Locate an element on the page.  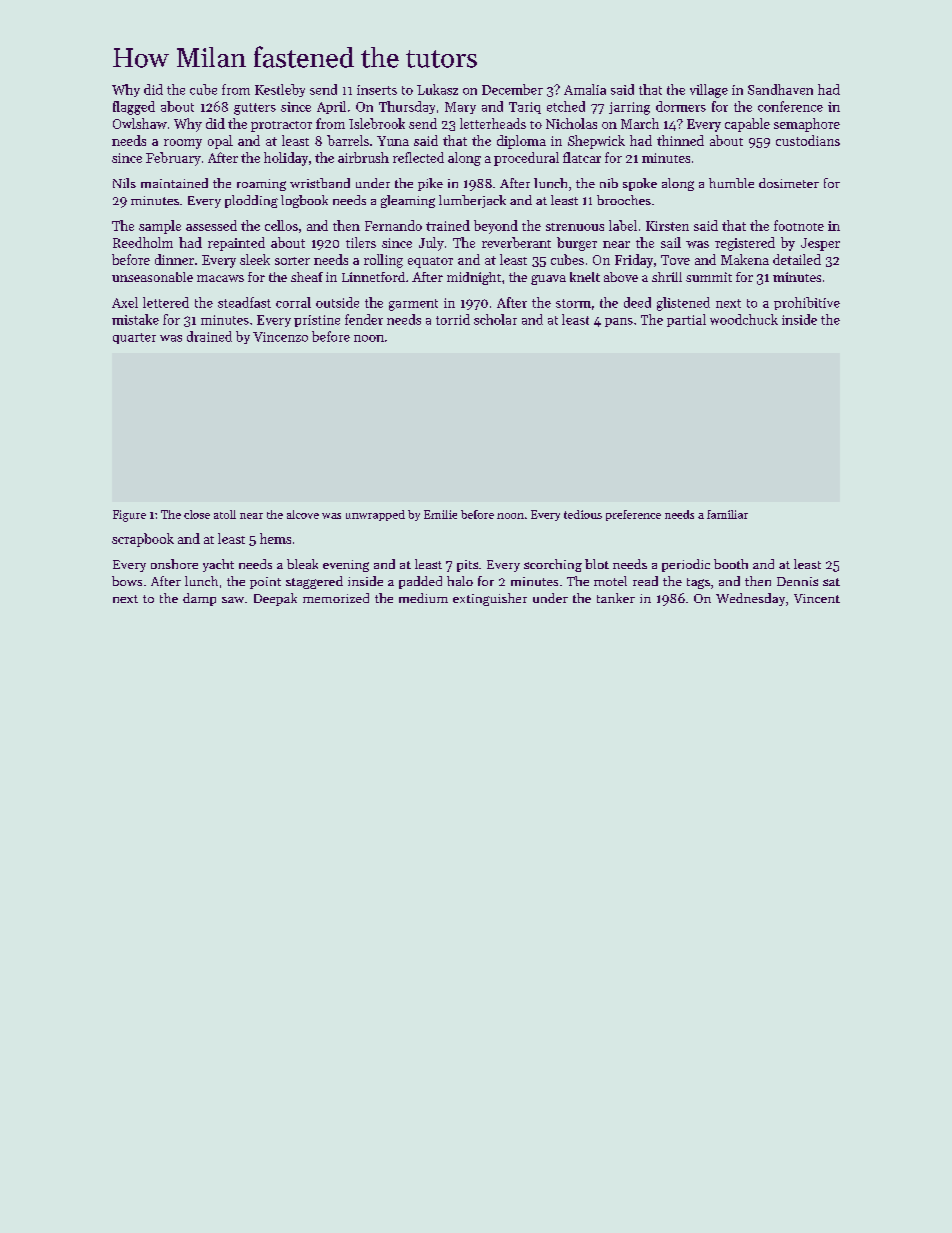
quarter is located at coordinates (134, 338).
